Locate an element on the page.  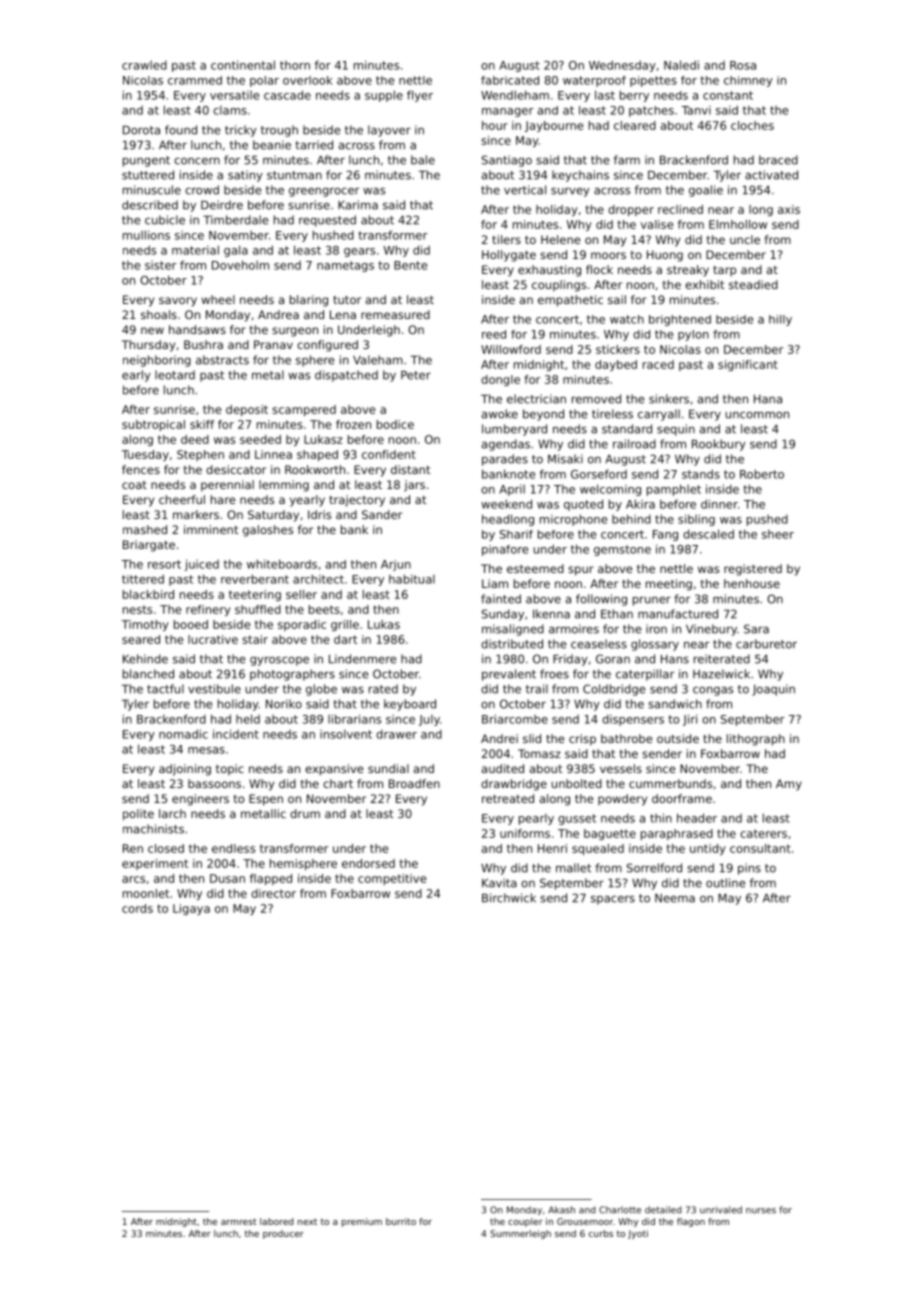
armrest is located at coordinates (239, 1221).
